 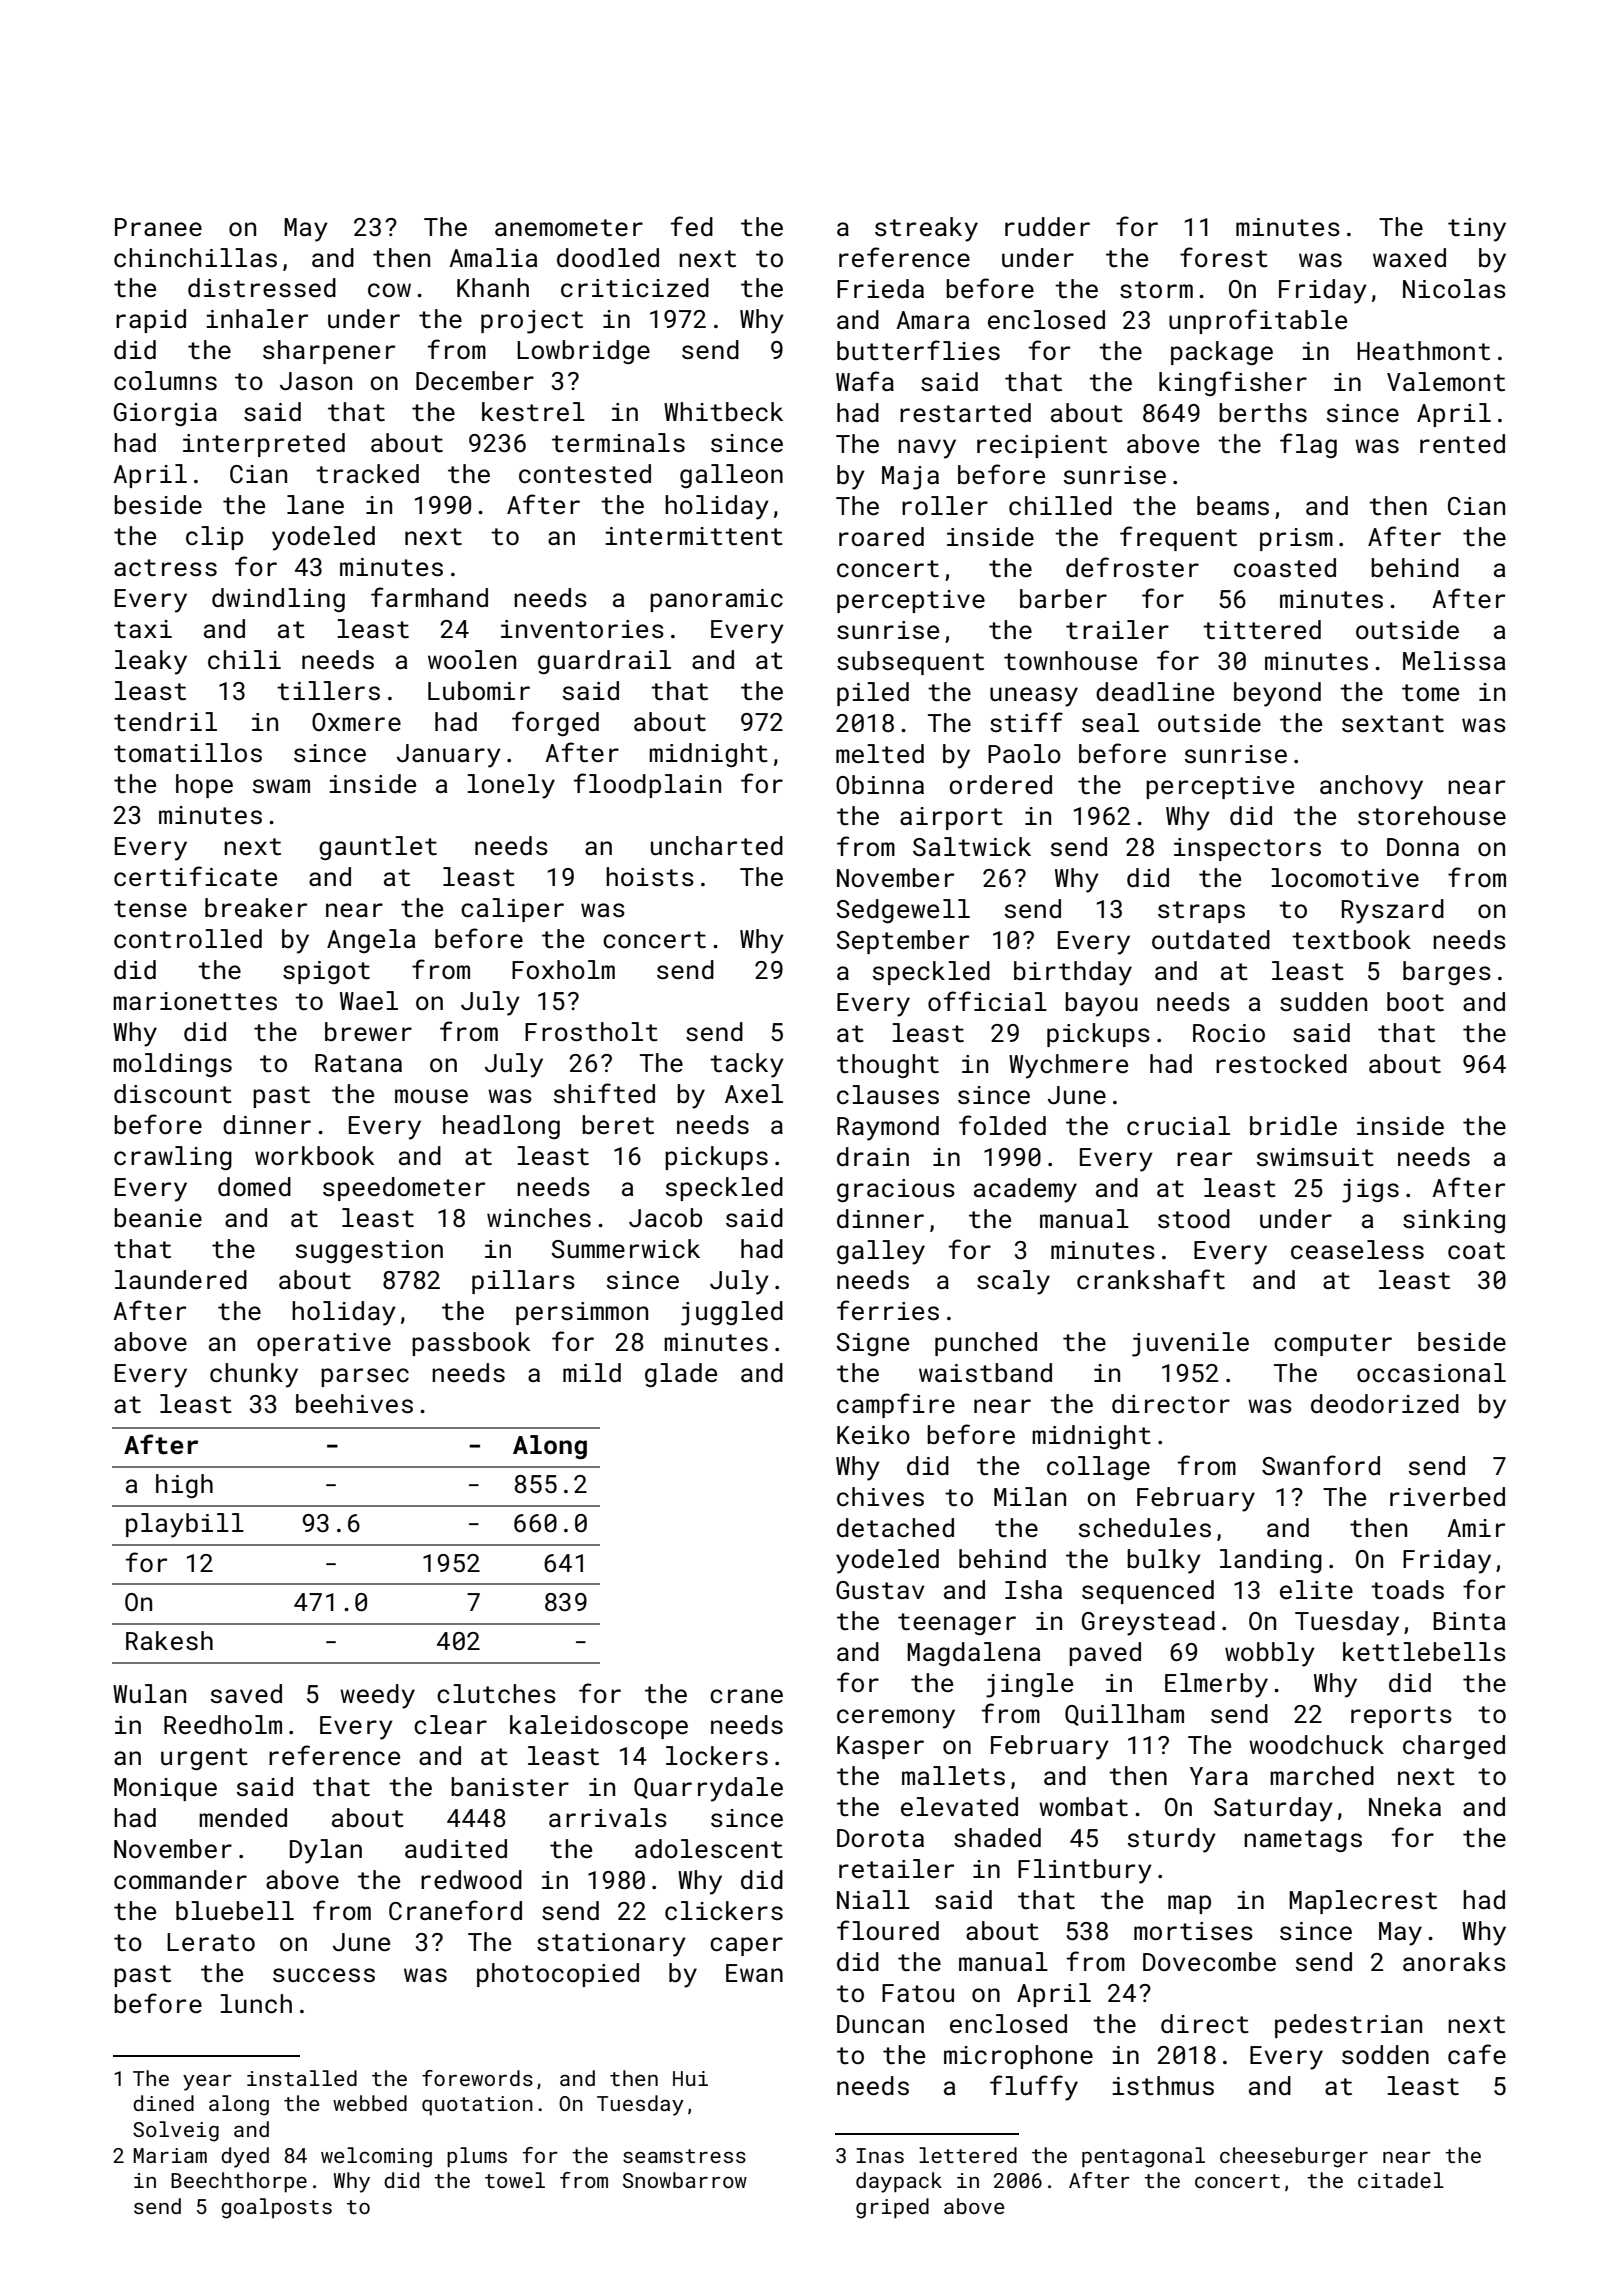 What do you see at coordinates (1025, 1190) in the screenshot?
I see `academy` at bounding box center [1025, 1190].
